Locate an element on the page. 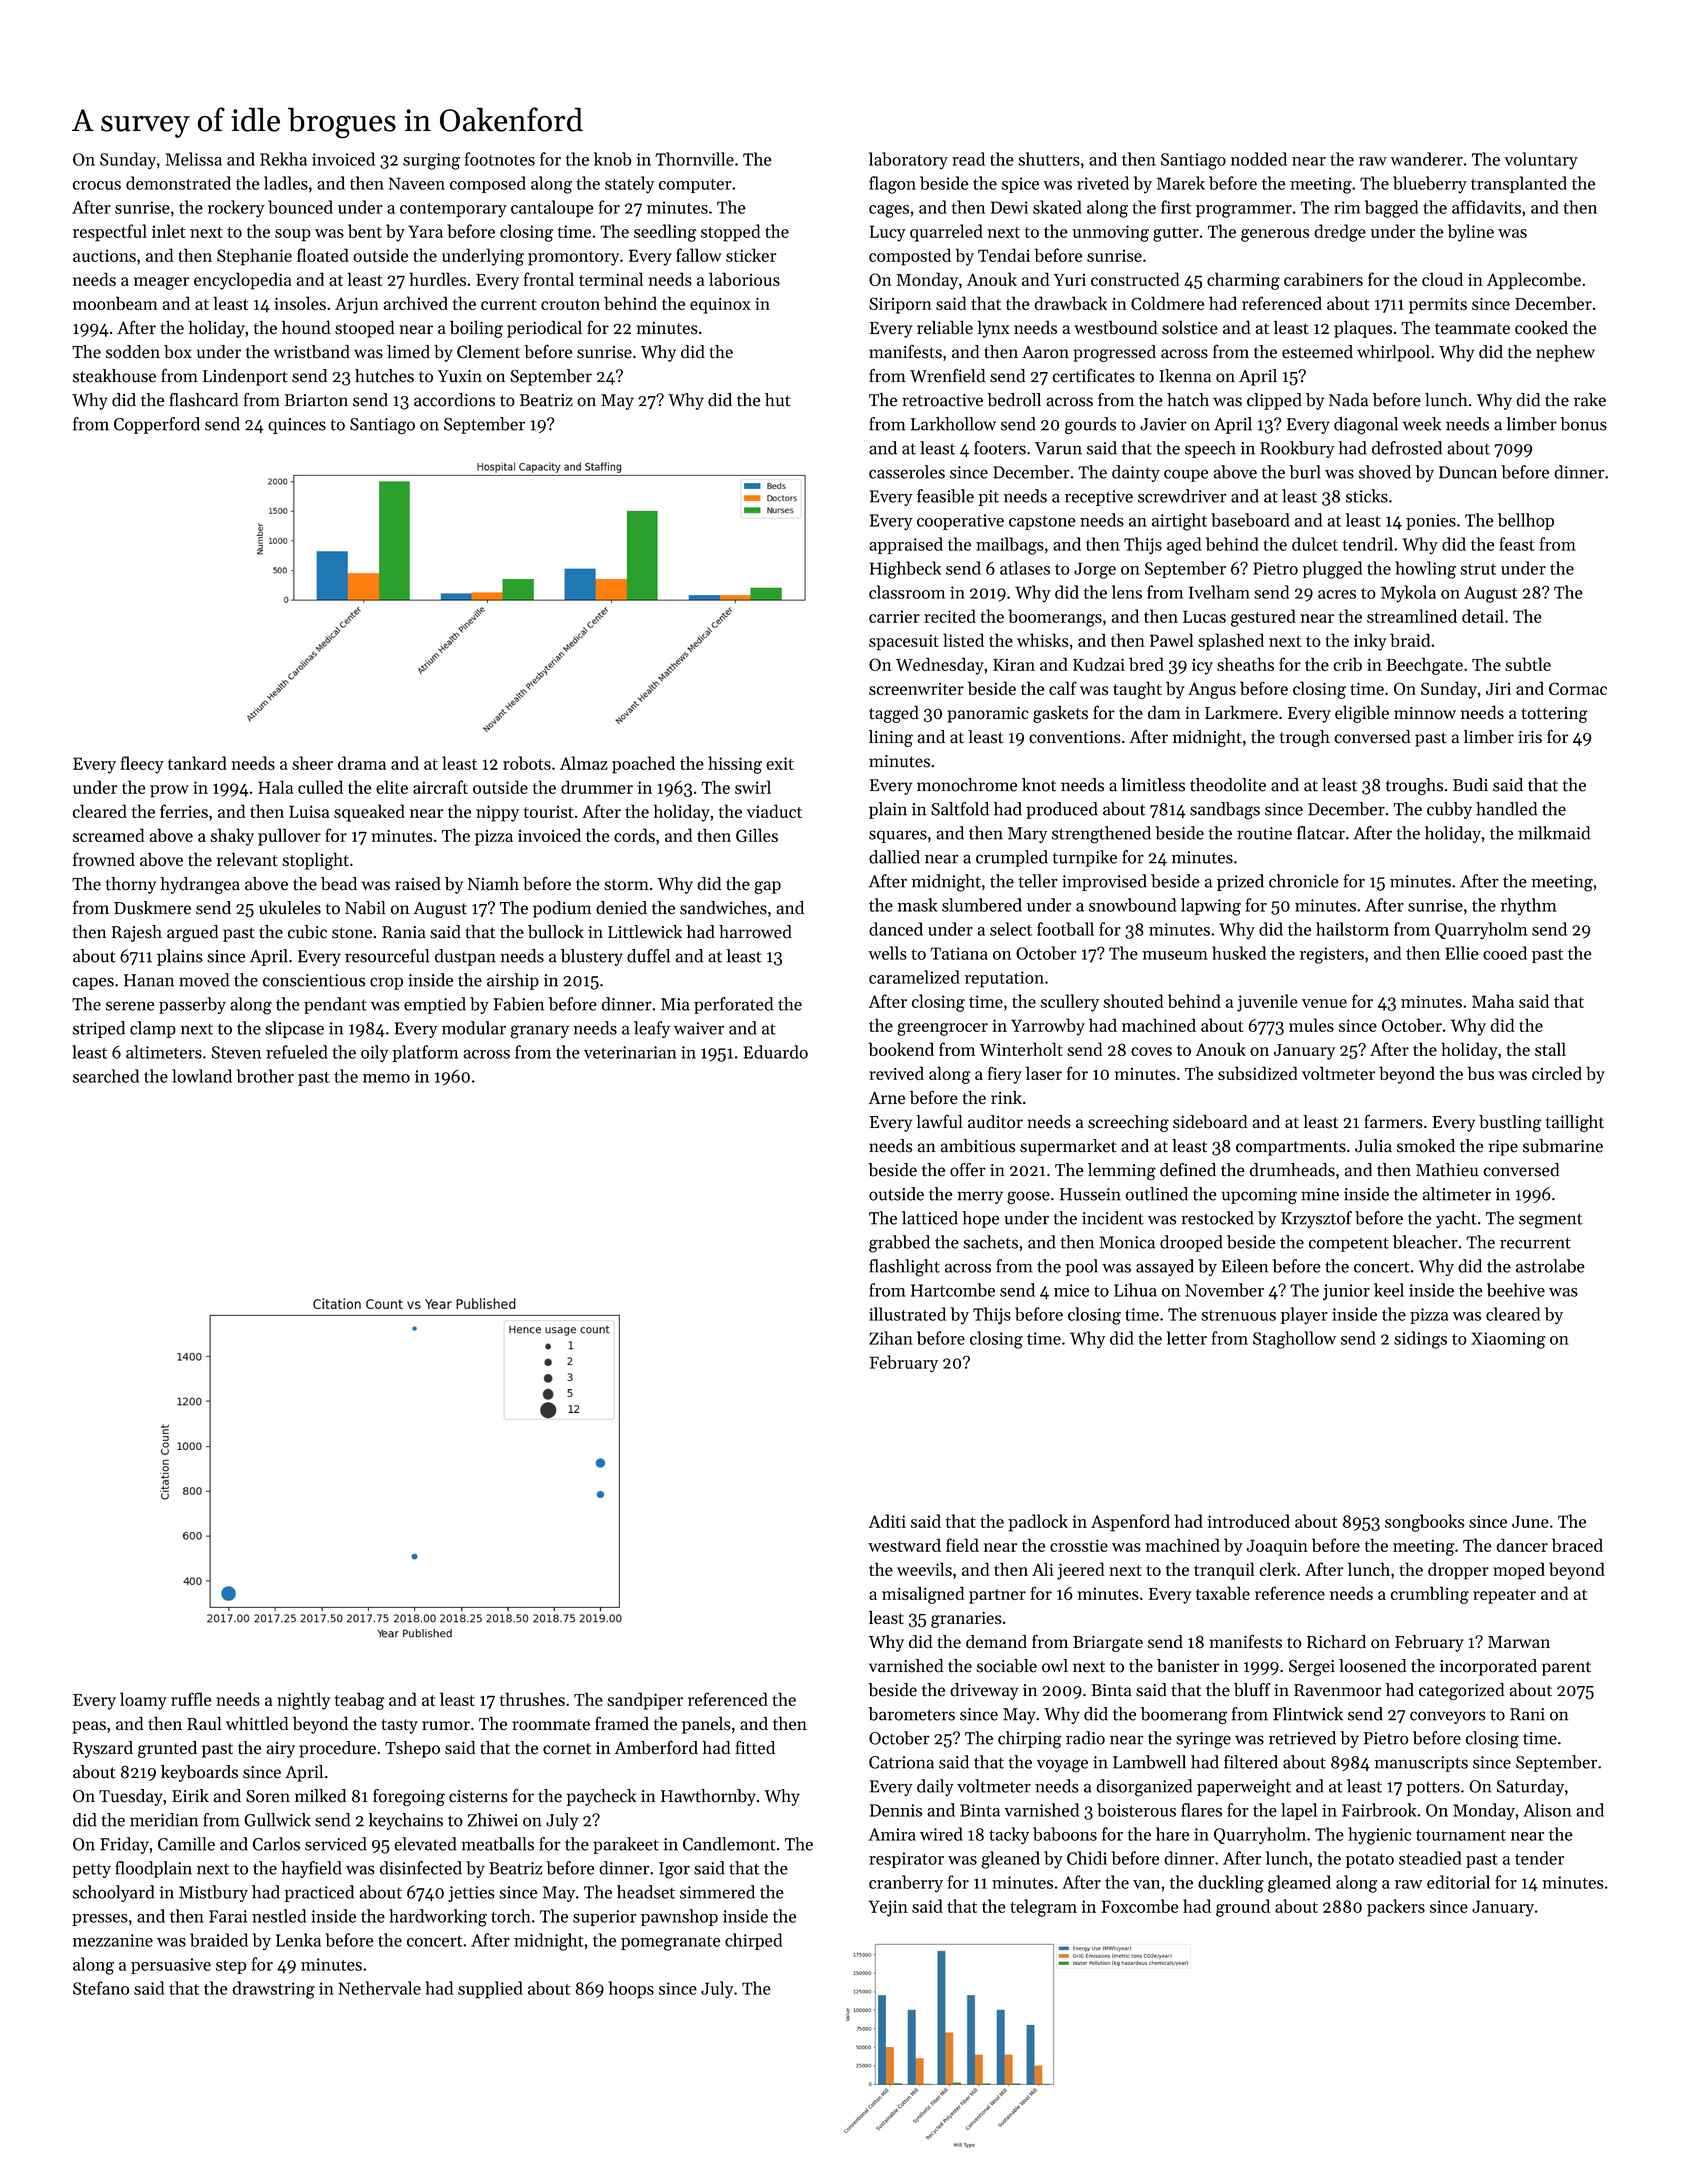 This image has width=1683, height=2178. week is located at coordinates (1422, 424).
